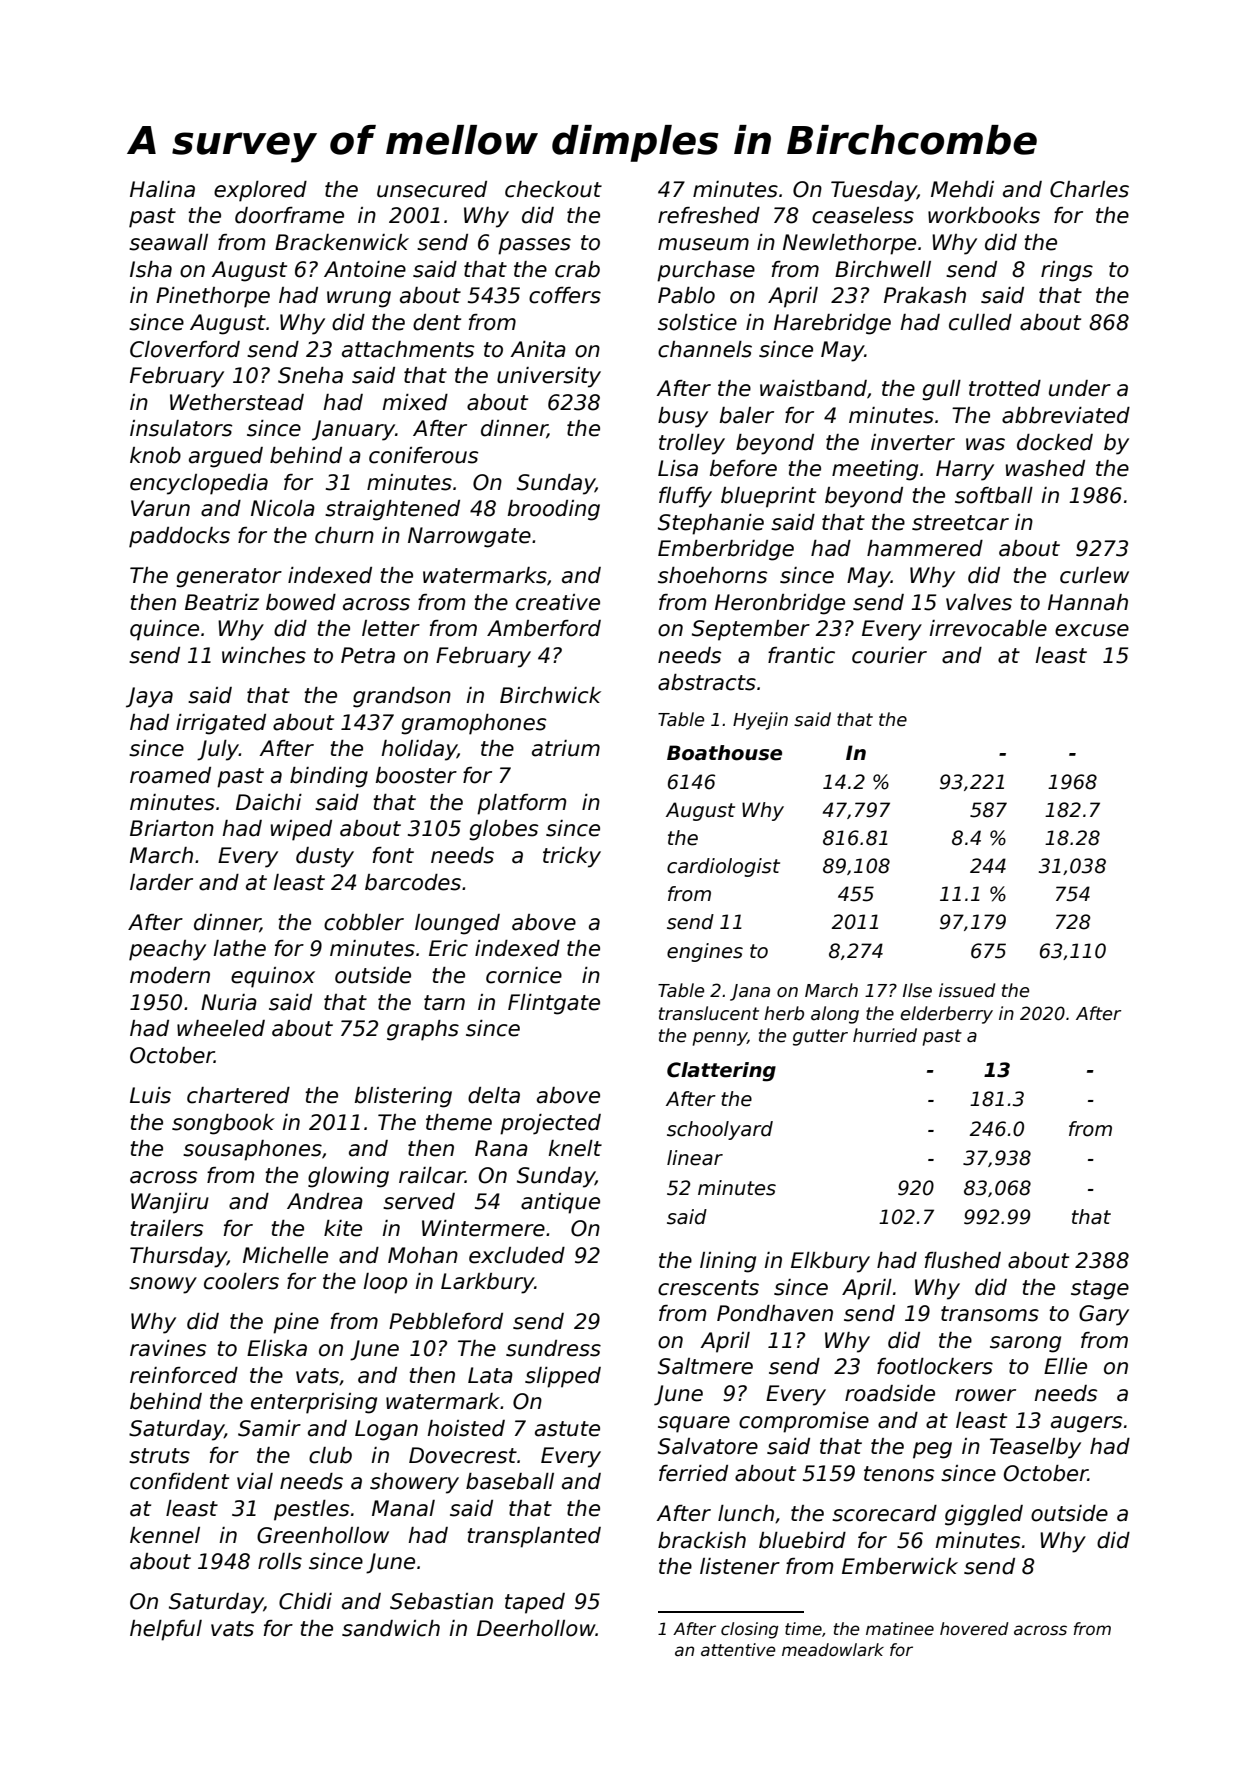  What do you see at coordinates (712, 575) in the screenshot?
I see `shoehorns` at bounding box center [712, 575].
